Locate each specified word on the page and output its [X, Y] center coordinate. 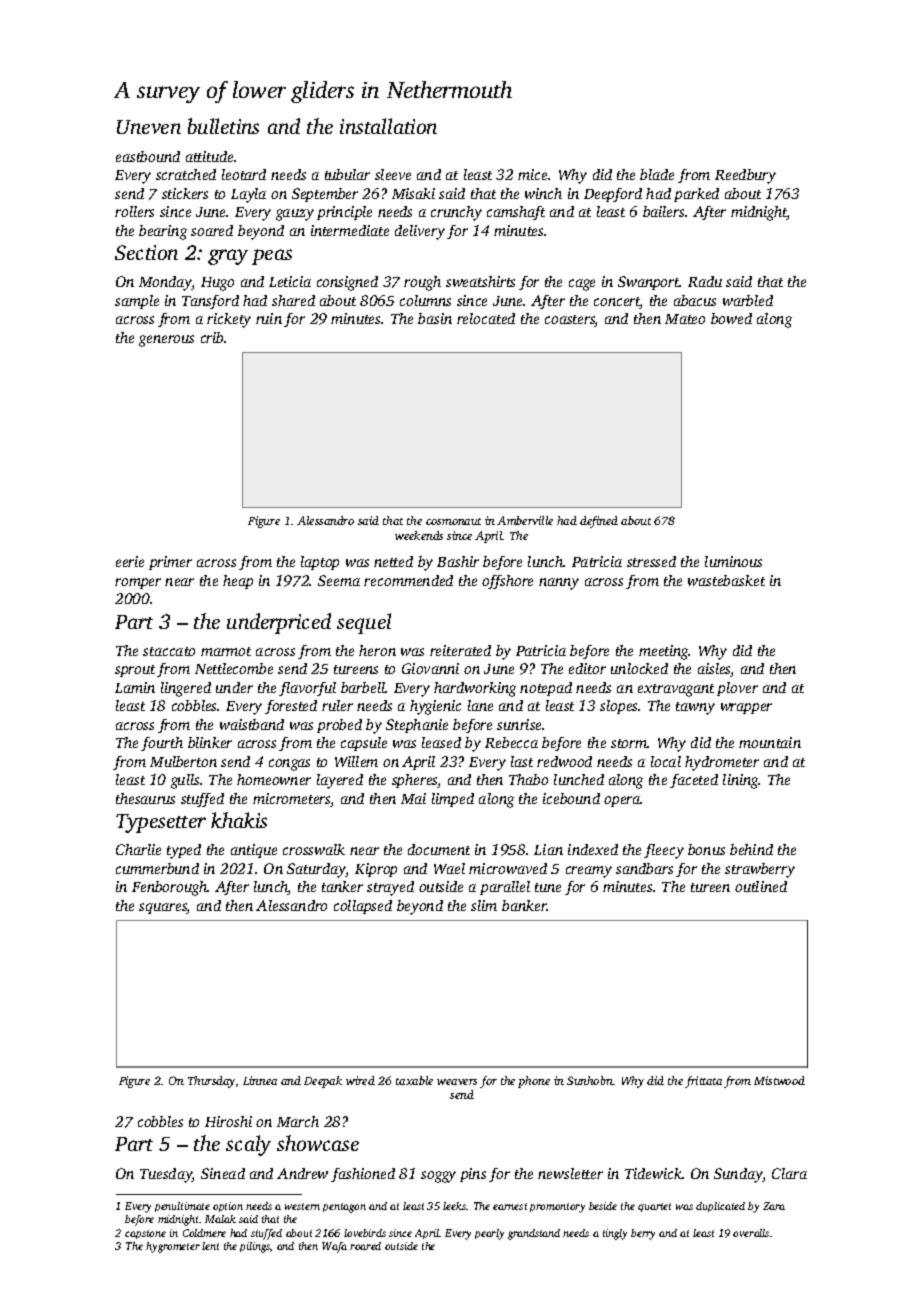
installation [388, 126]
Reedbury [745, 176]
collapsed [363, 907]
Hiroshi [228, 1121]
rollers [134, 211]
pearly [489, 1234]
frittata [703, 1082]
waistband [252, 724]
